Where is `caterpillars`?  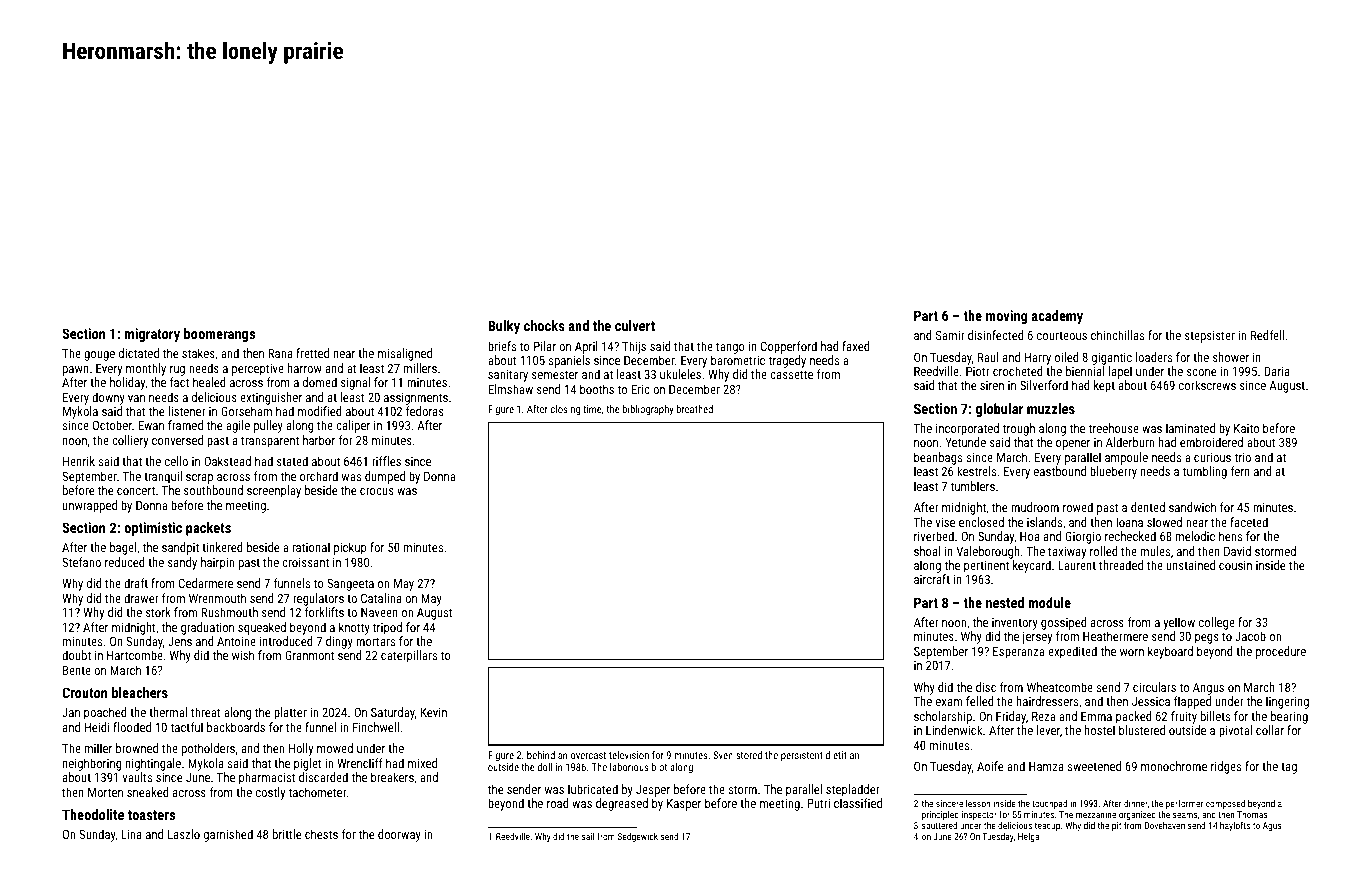 caterpillars is located at coordinates (409, 656).
